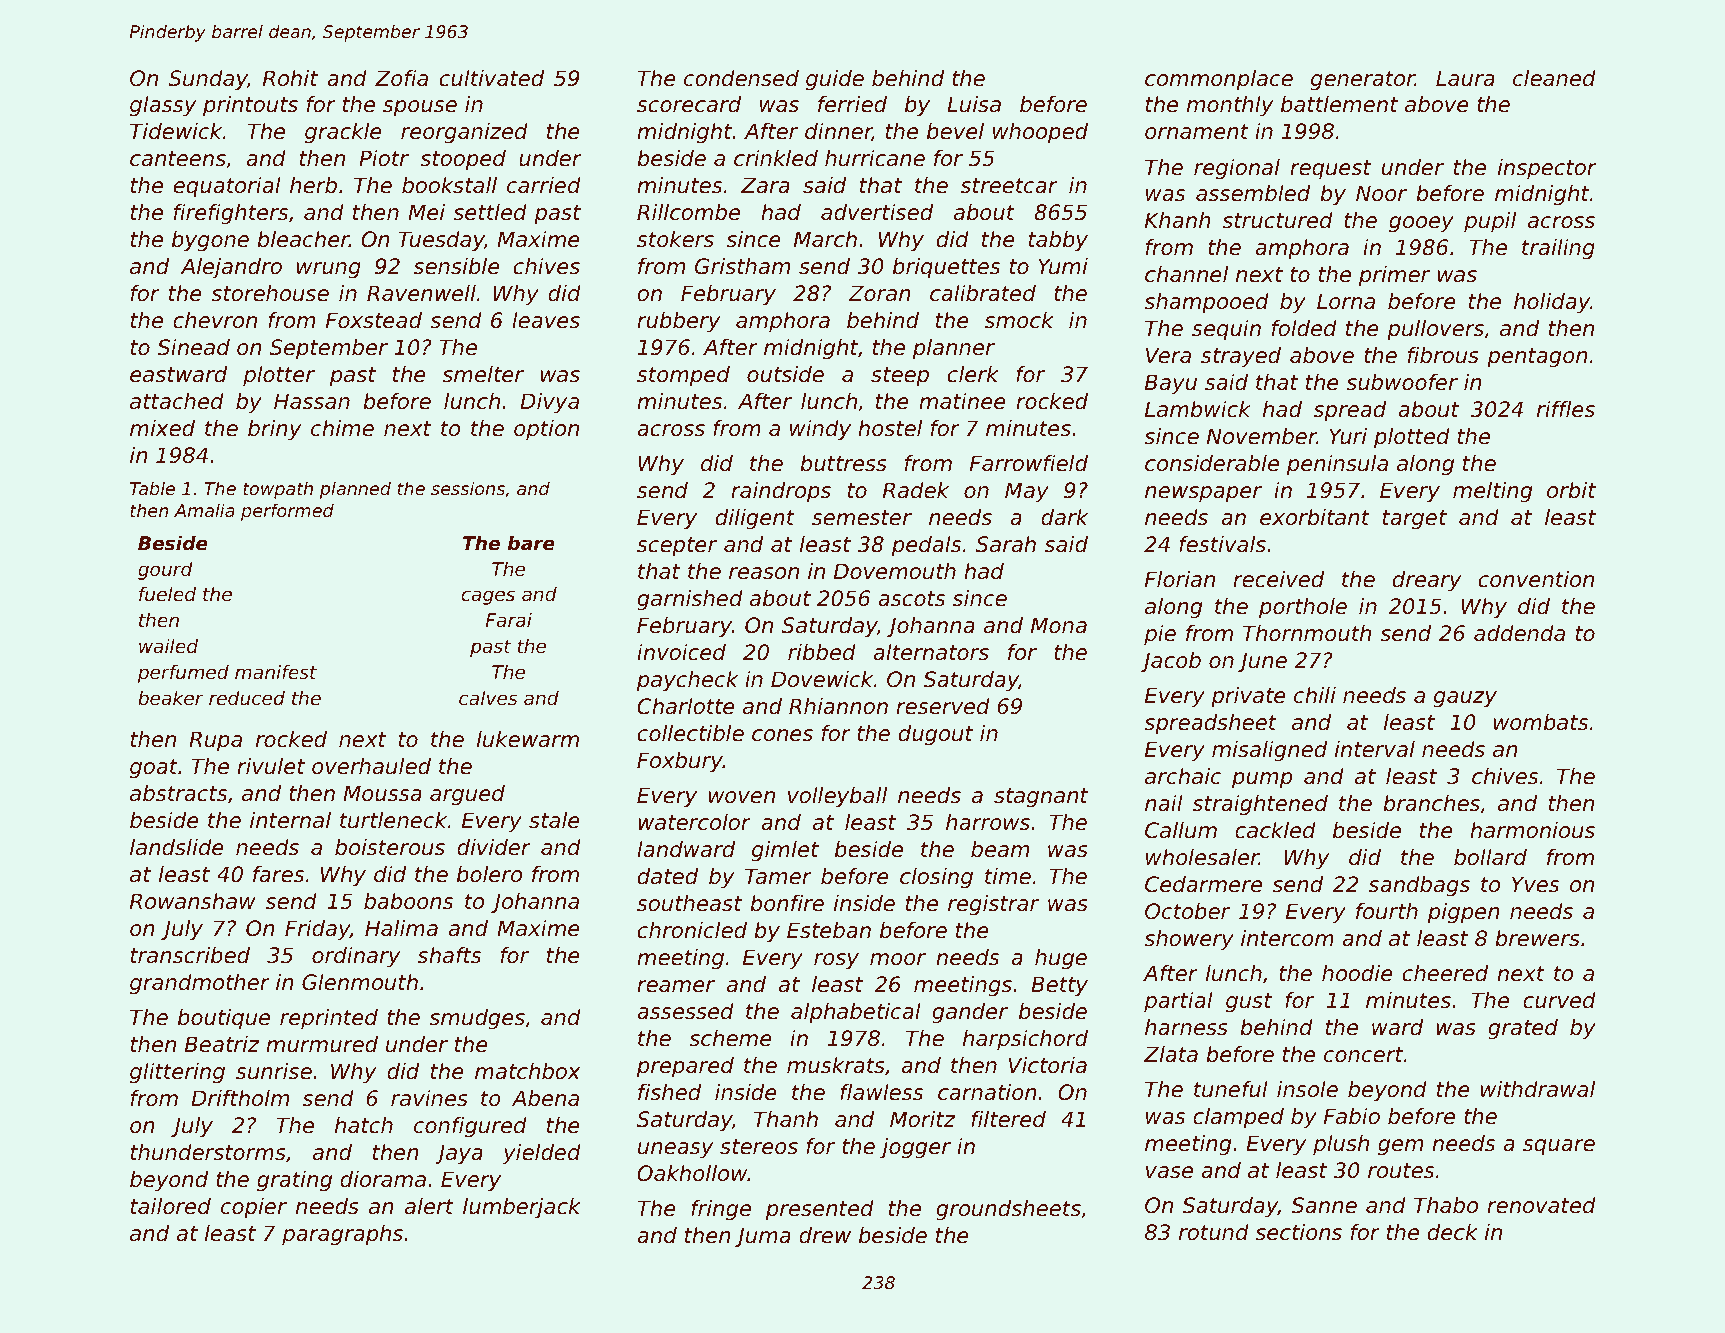 This page has width=1725, height=1333. Describe the element at coordinates (763, 1237) in the page. I see `Juma` at that location.
